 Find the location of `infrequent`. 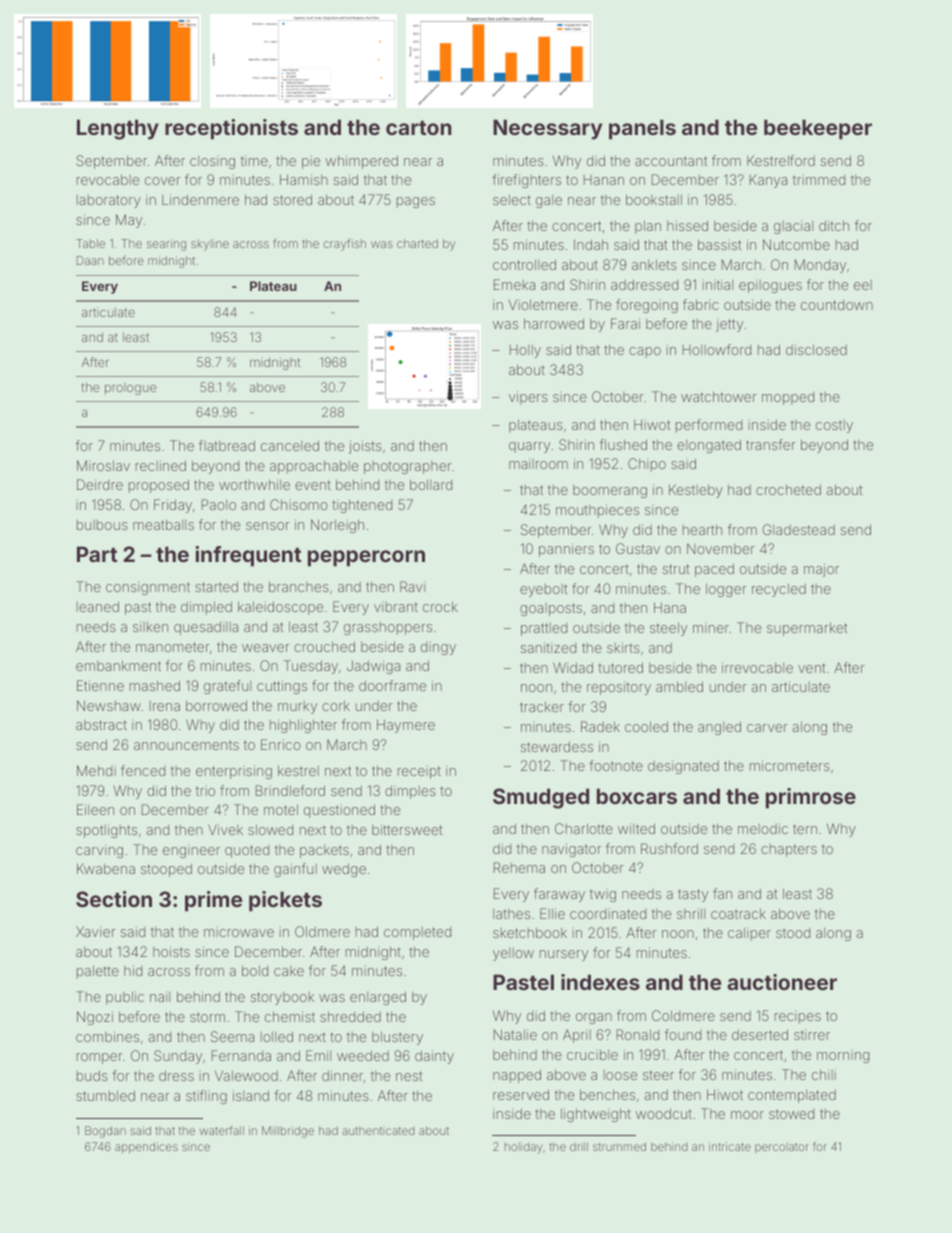

infrequent is located at coordinates (248, 556).
